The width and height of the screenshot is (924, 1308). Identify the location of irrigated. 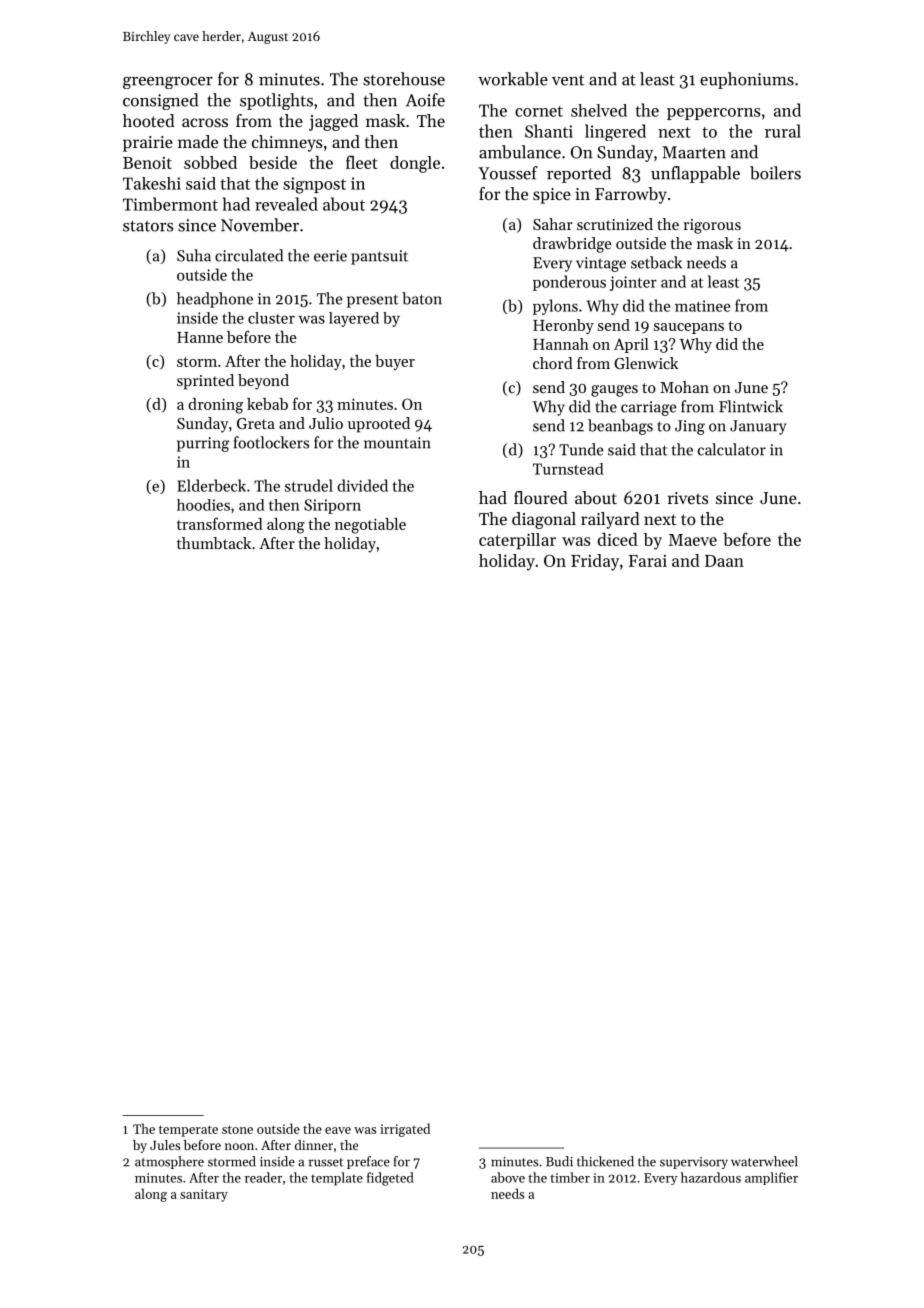
(405, 1130).
